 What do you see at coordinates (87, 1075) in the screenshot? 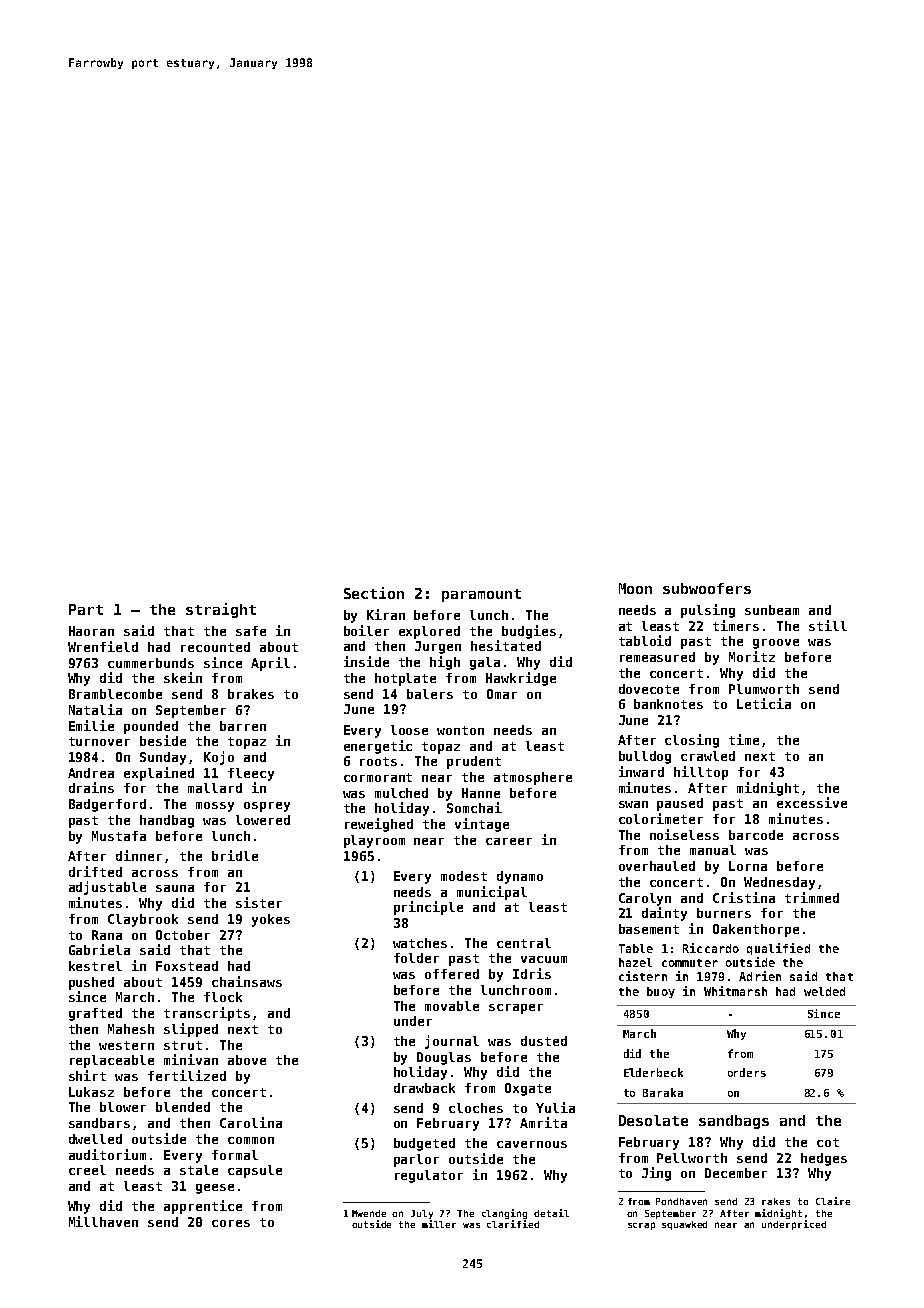
I see `shirt` at bounding box center [87, 1075].
